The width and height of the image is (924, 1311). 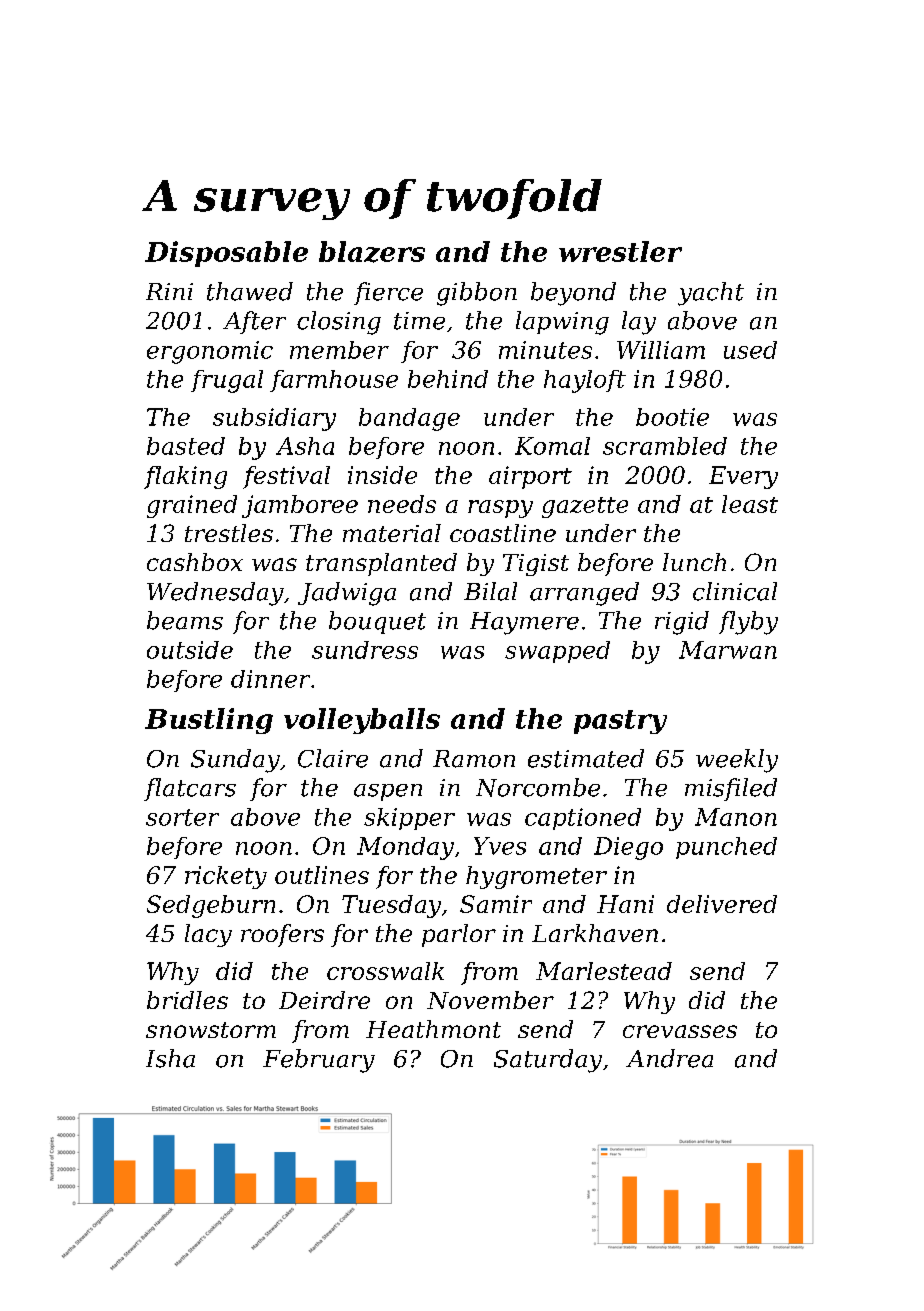 What do you see at coordinates (669, 1058) in the image?
I see `Andrea` at bounding box center [669, 1058].
